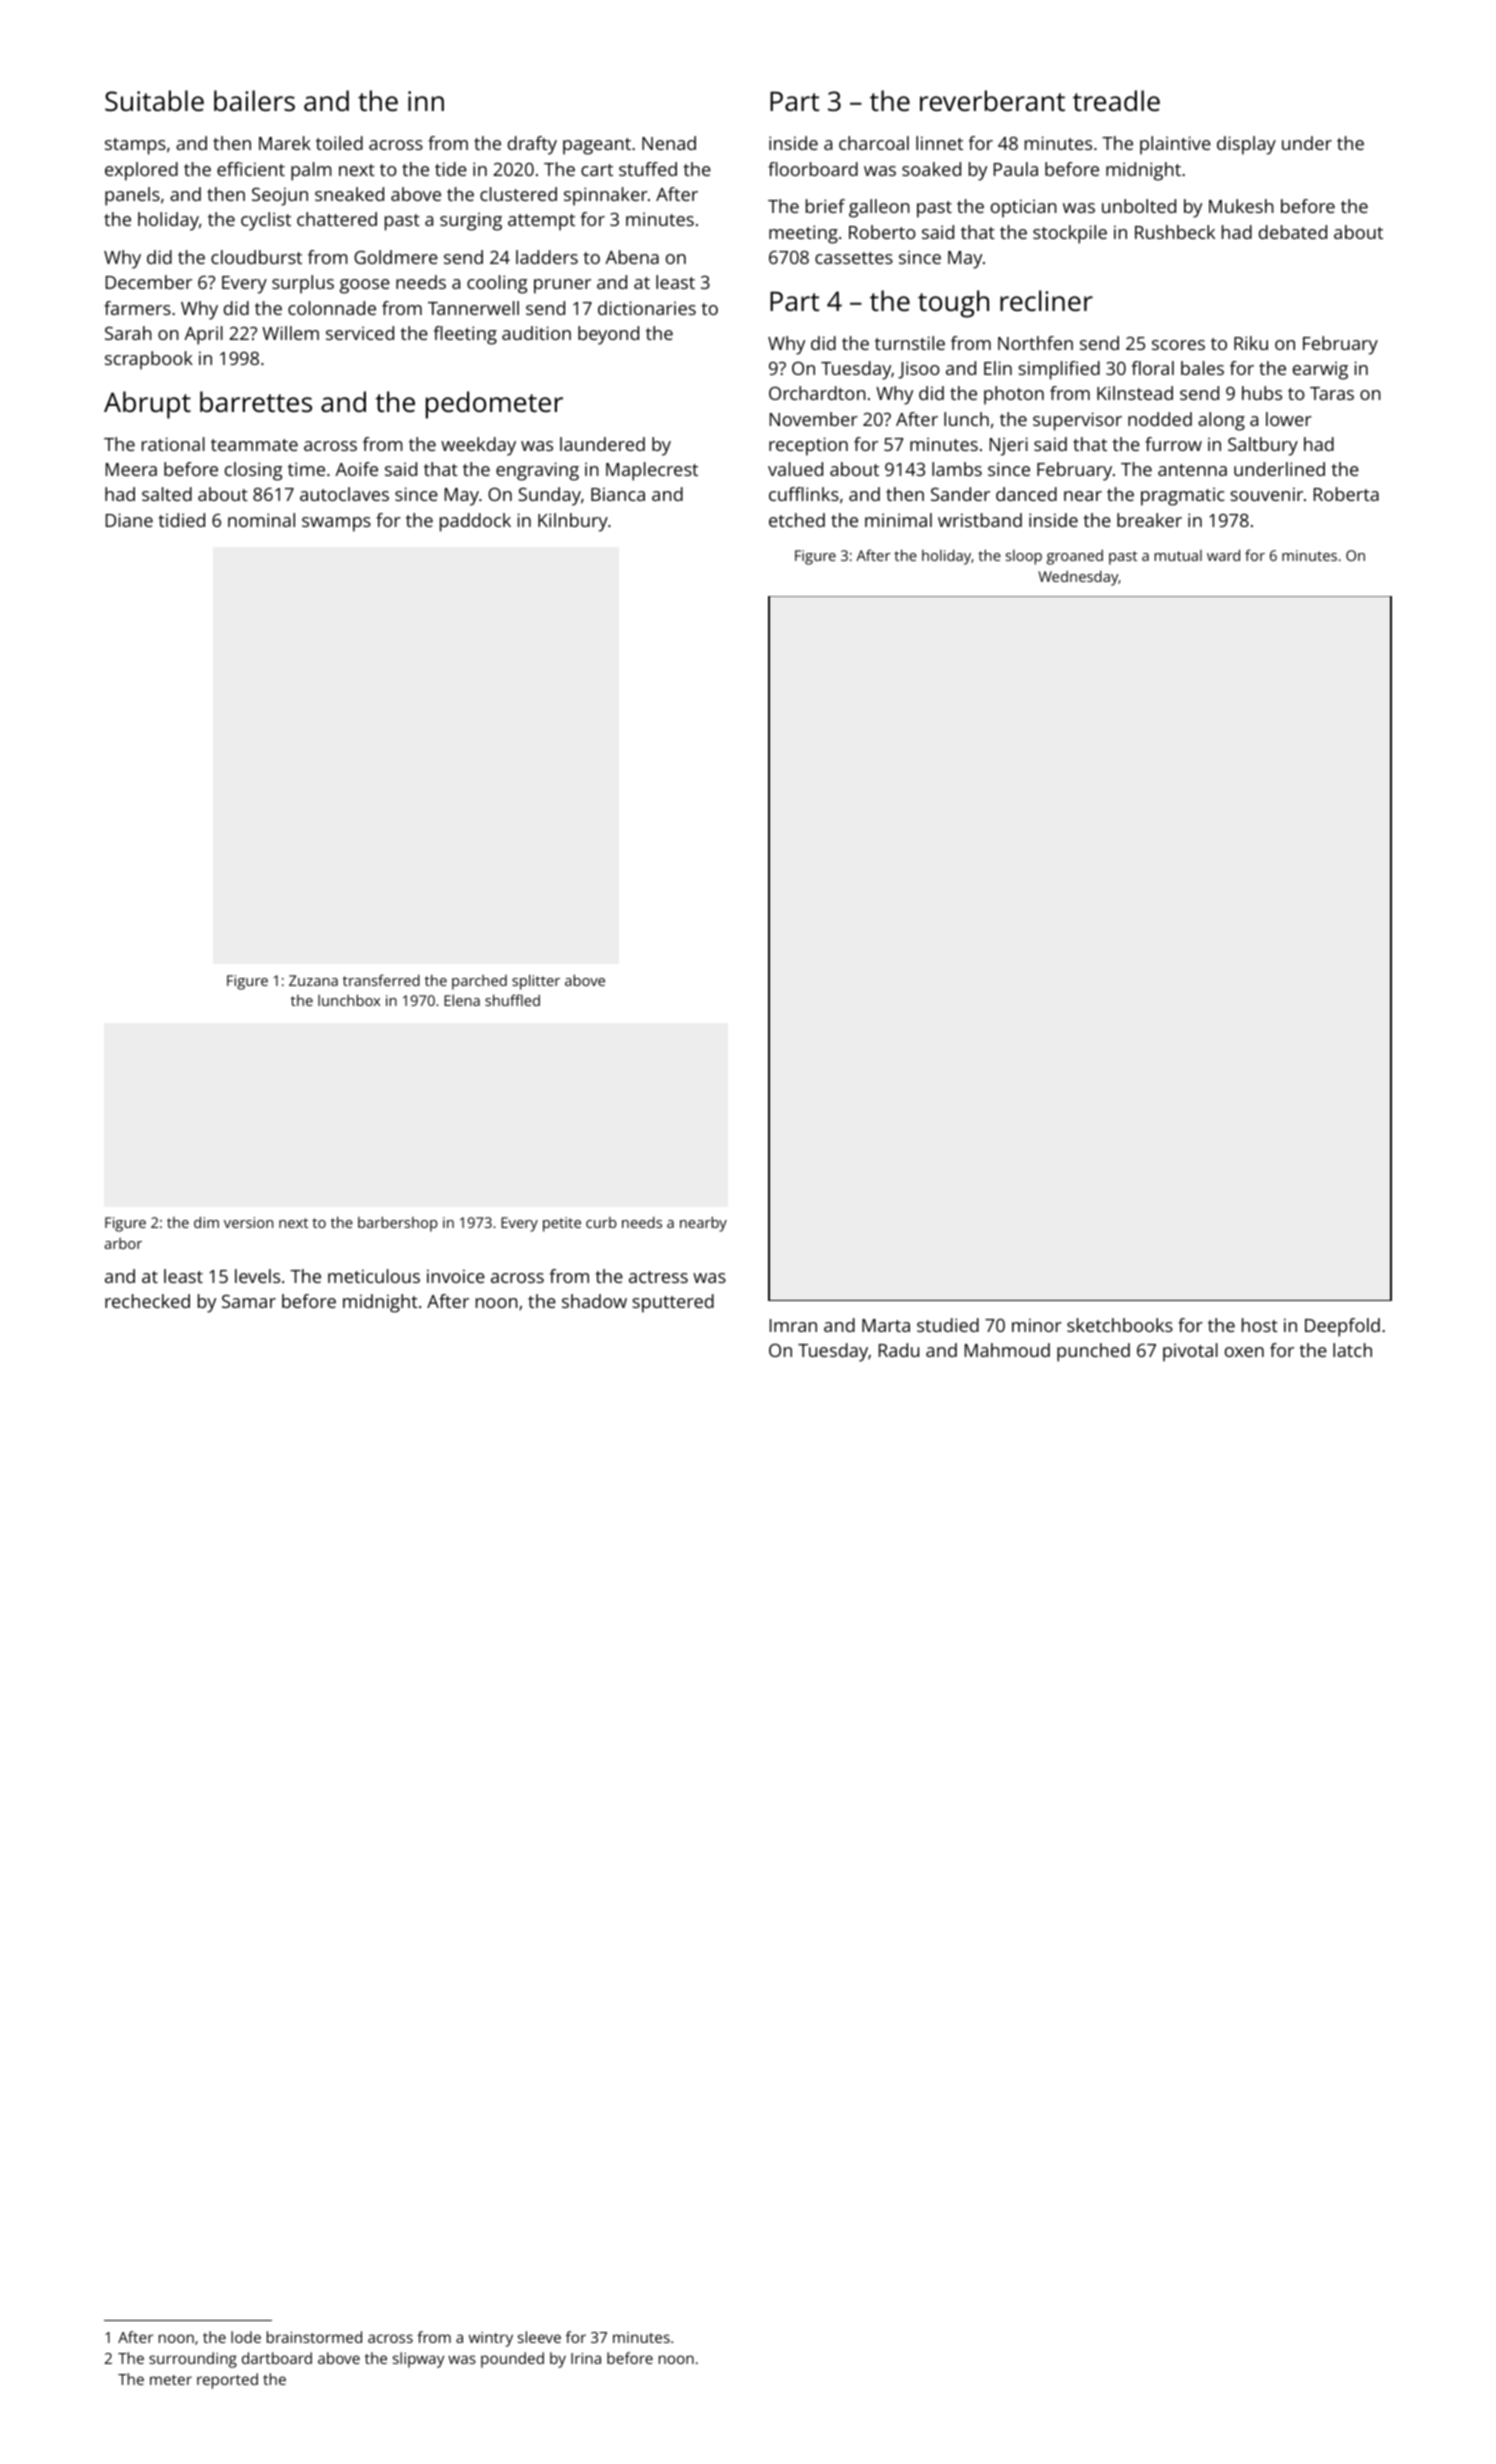  Describe the element at coordinates (1024, 557) in the screenshot. I see `sloop` at that location.
